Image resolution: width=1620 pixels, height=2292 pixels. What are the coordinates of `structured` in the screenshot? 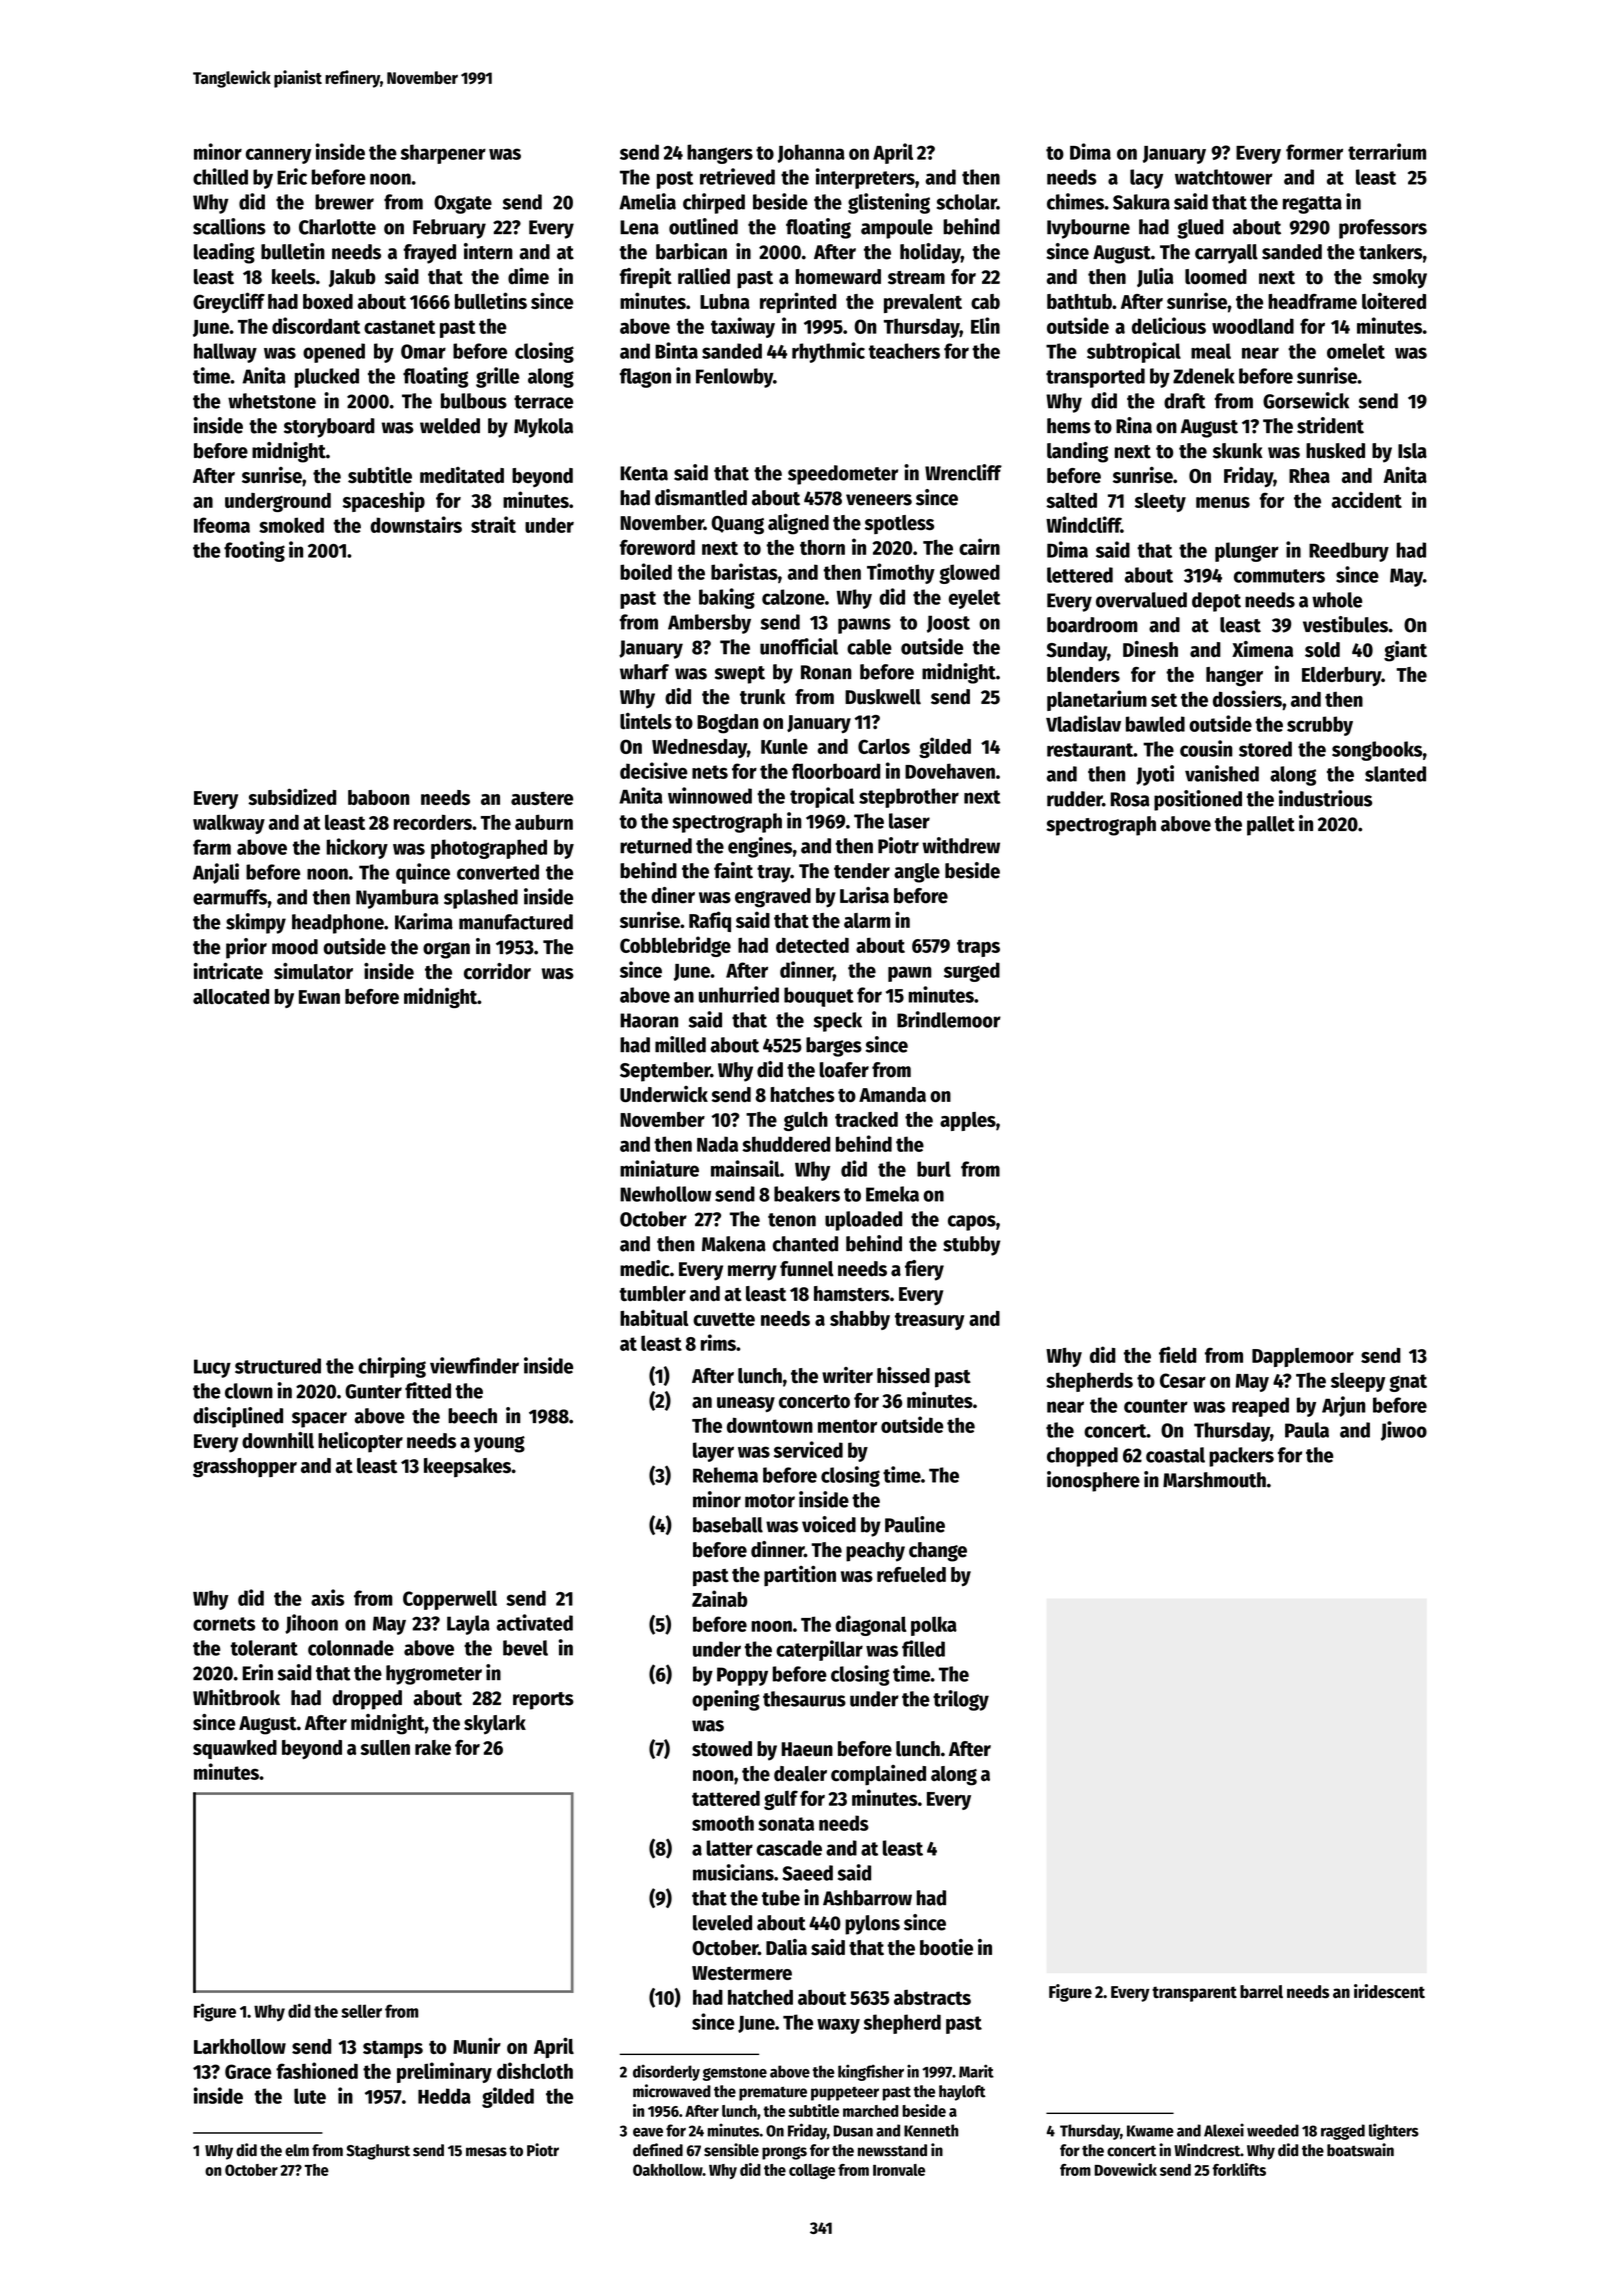 It's located at (278, 1366).
